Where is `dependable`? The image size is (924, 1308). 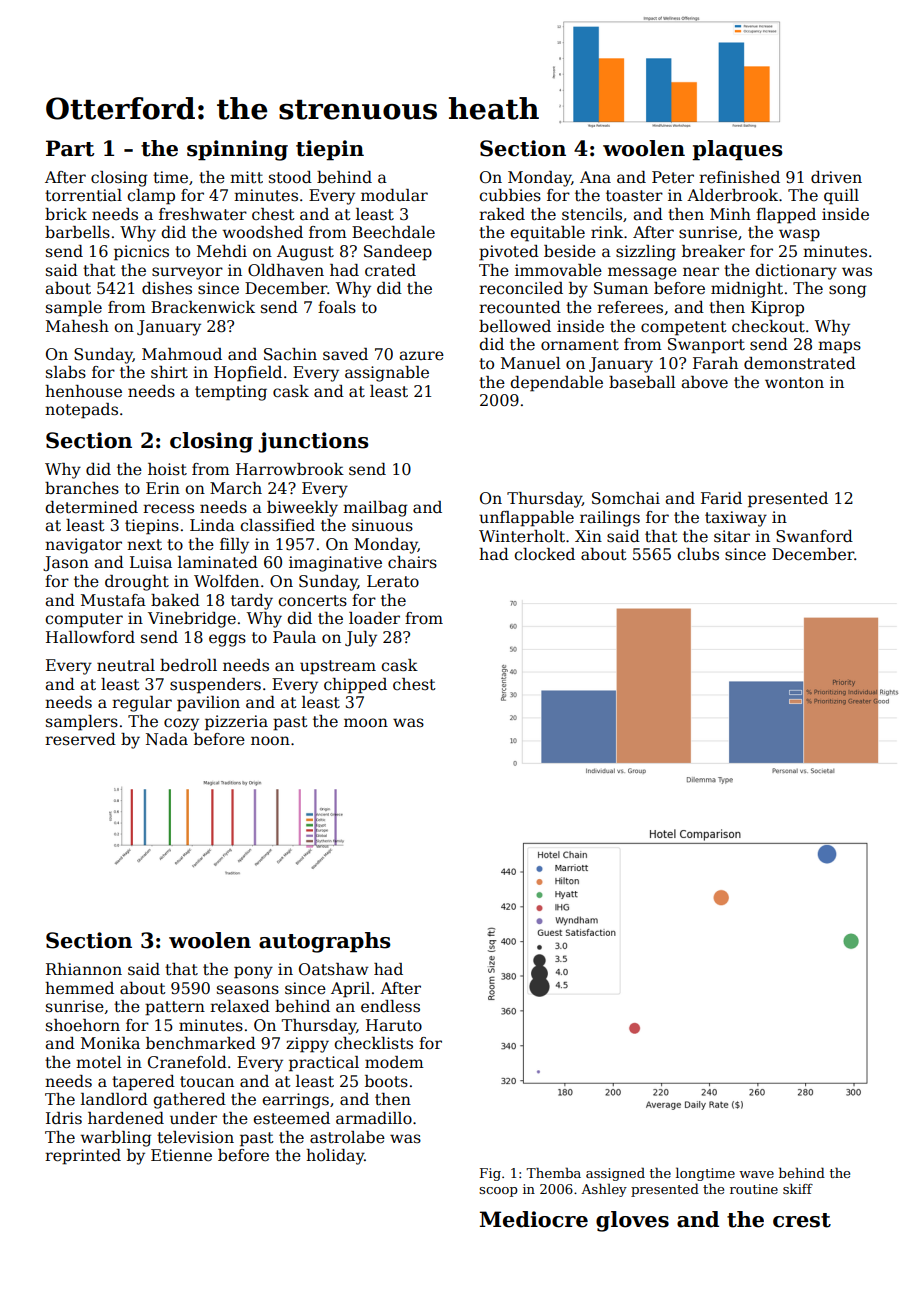 dependable is located at coordinates (556, 384).
